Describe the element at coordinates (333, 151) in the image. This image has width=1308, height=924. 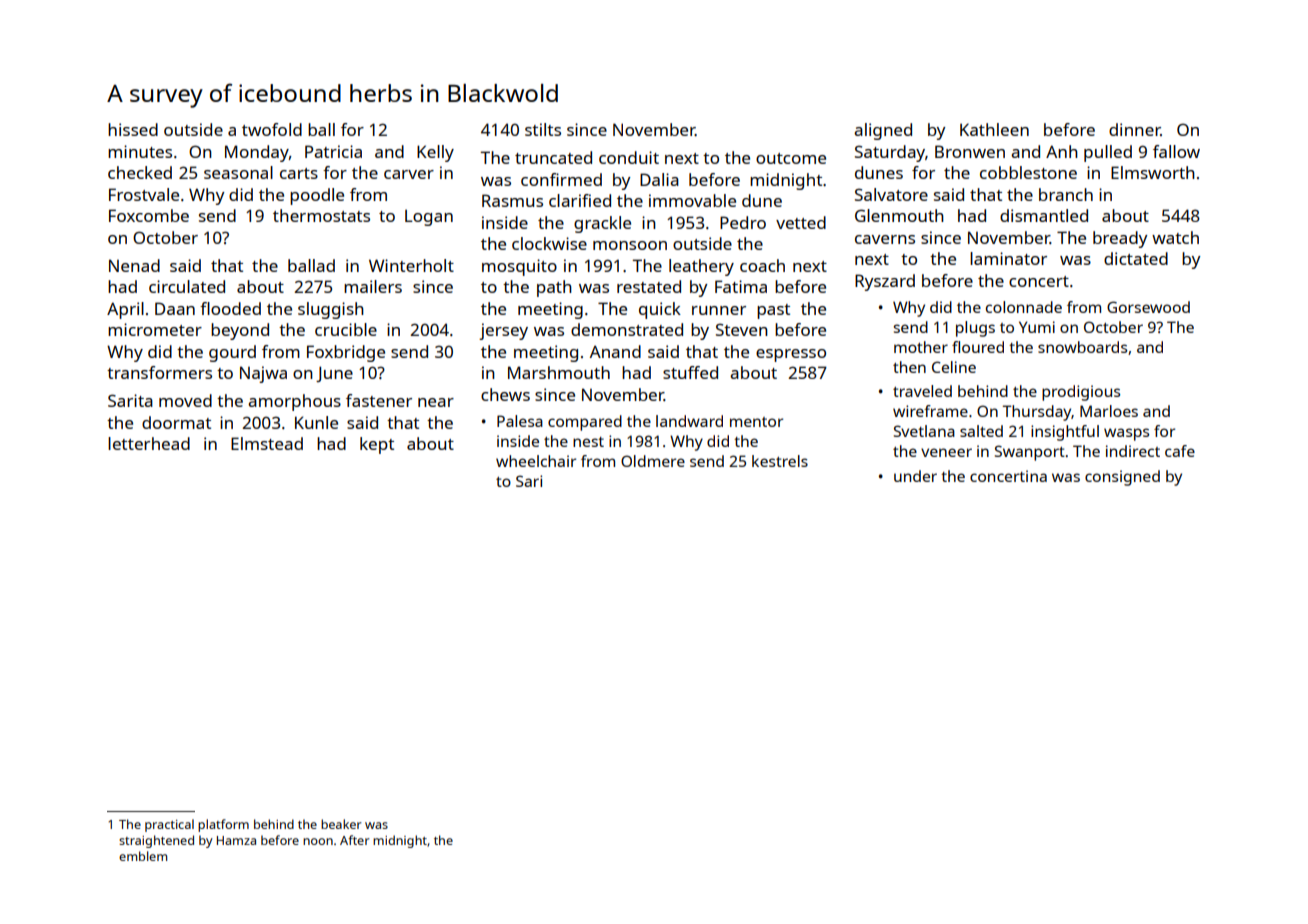
I see `Patricia` at that location.
